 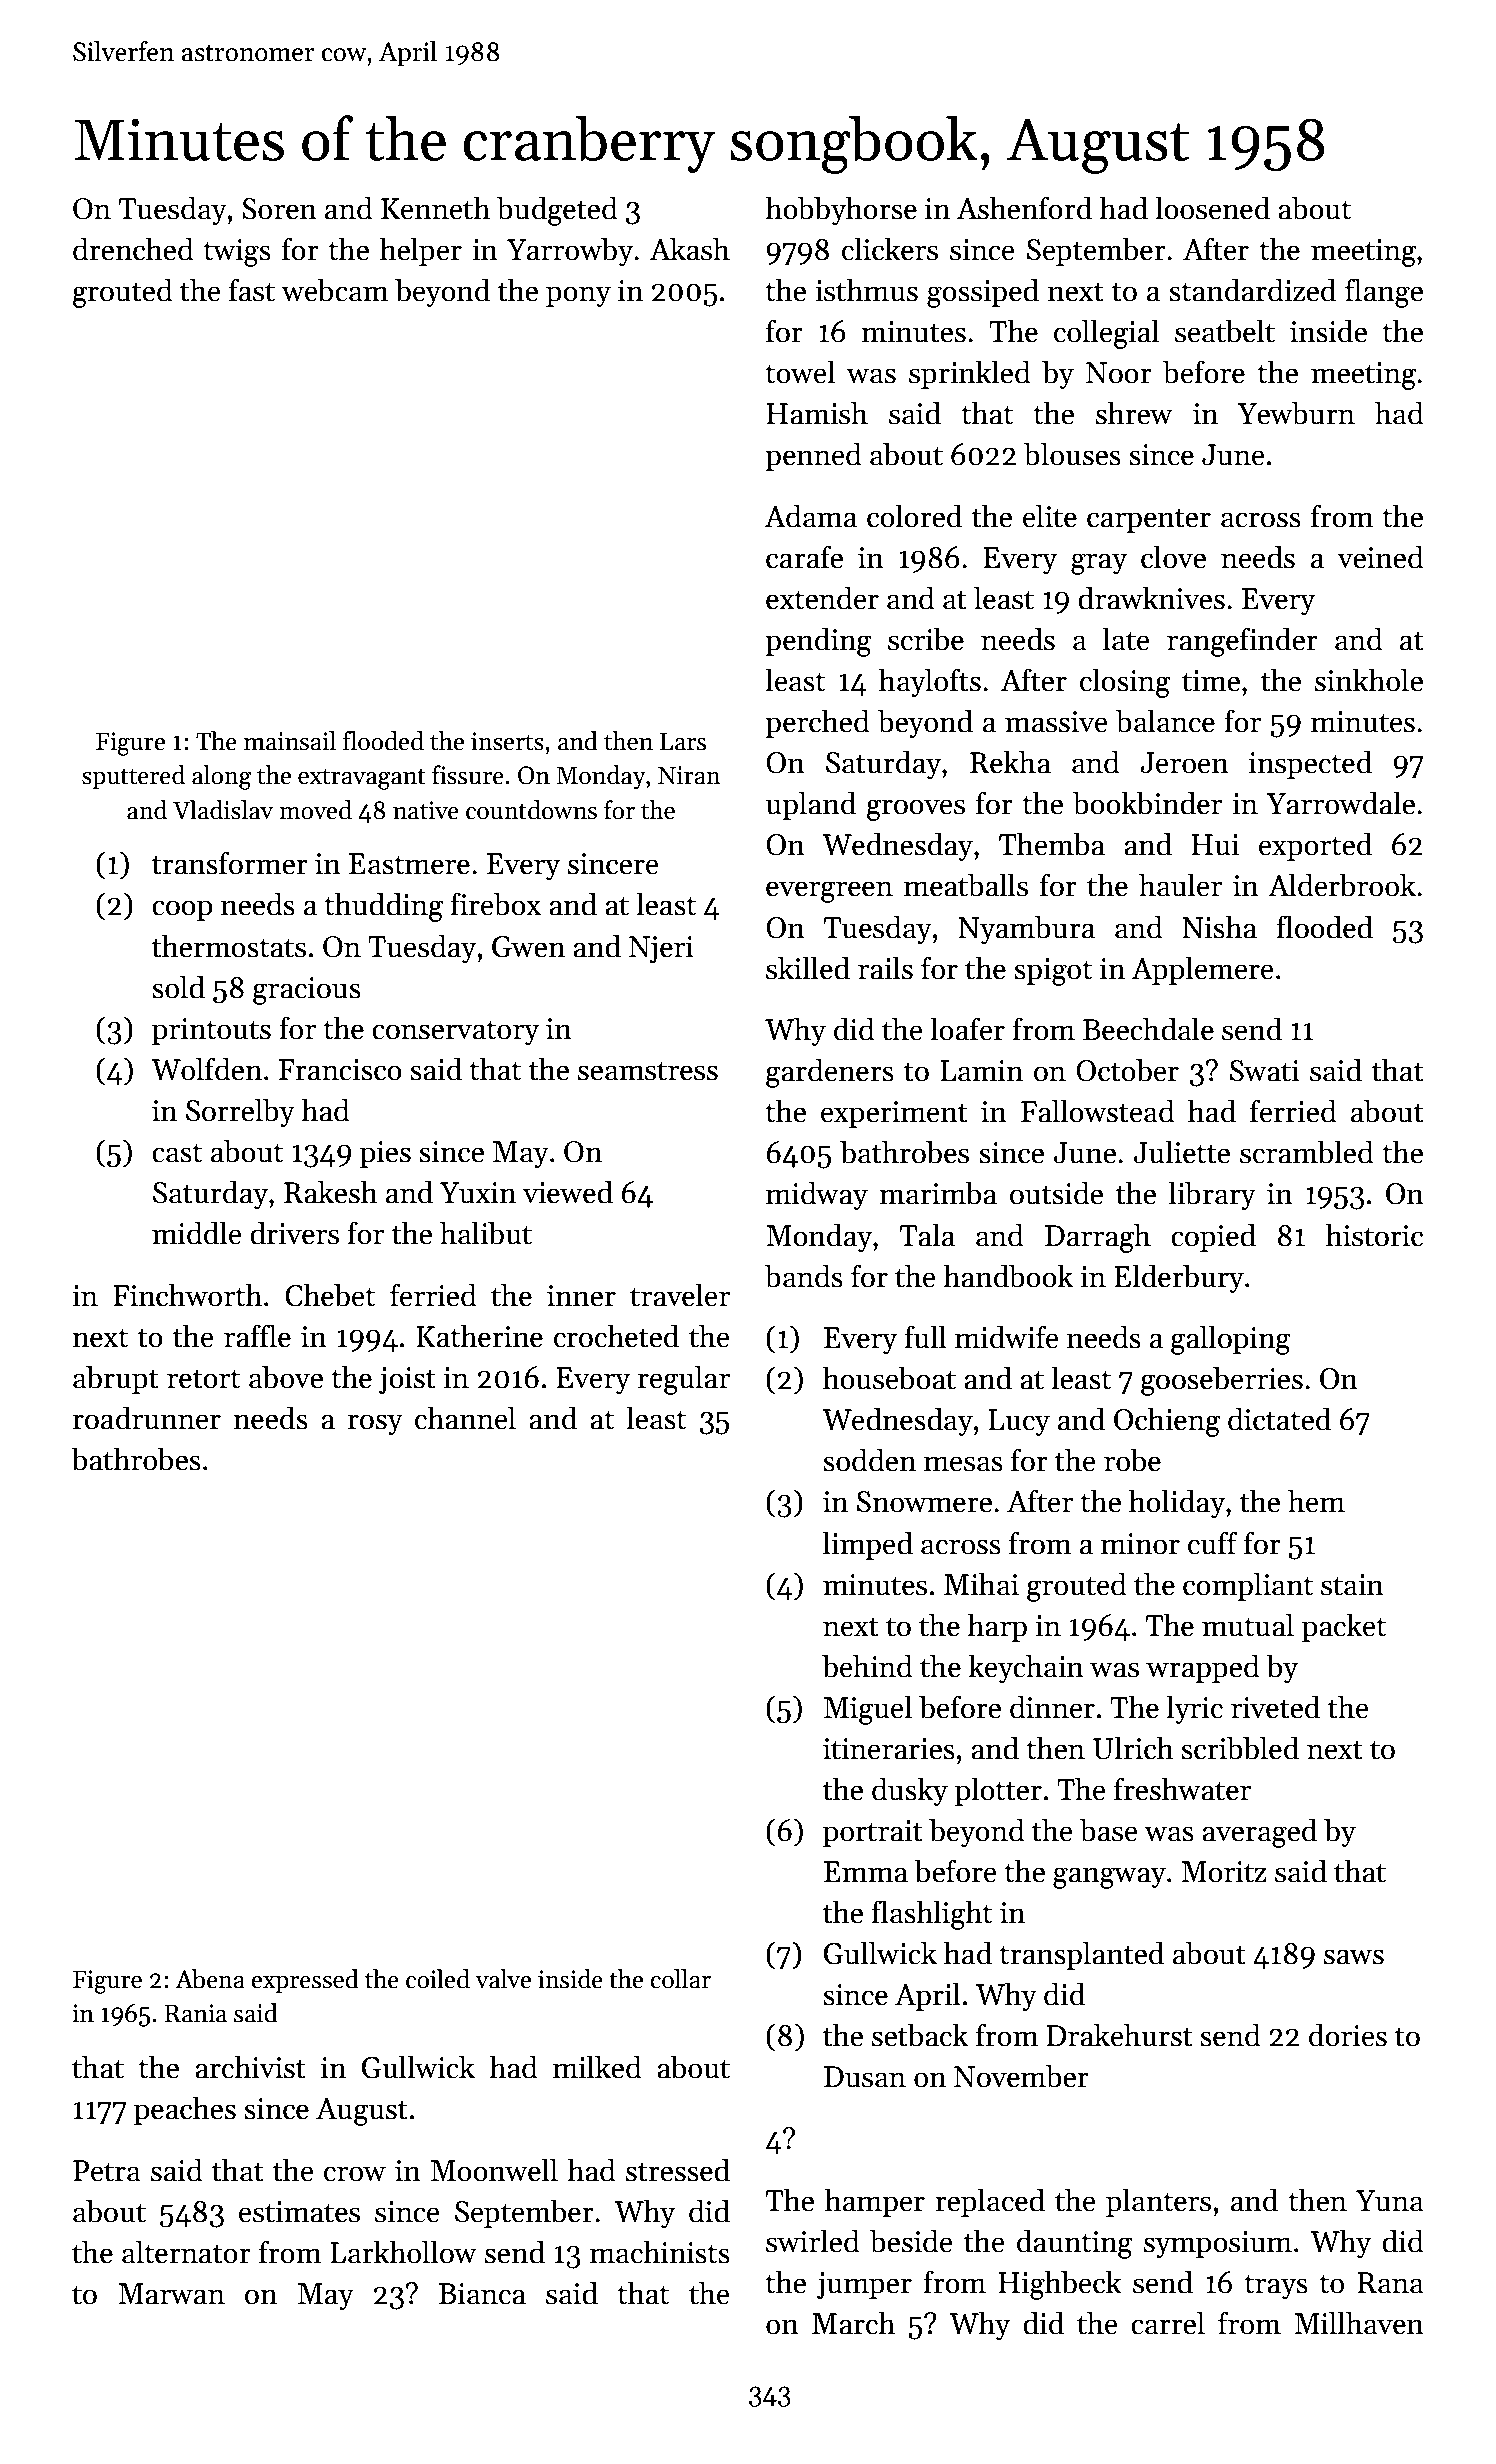 What do you see at coordinates (1348, 2035) in the screenshot?
I see `dories` at bounding box center [1348, 2035].
